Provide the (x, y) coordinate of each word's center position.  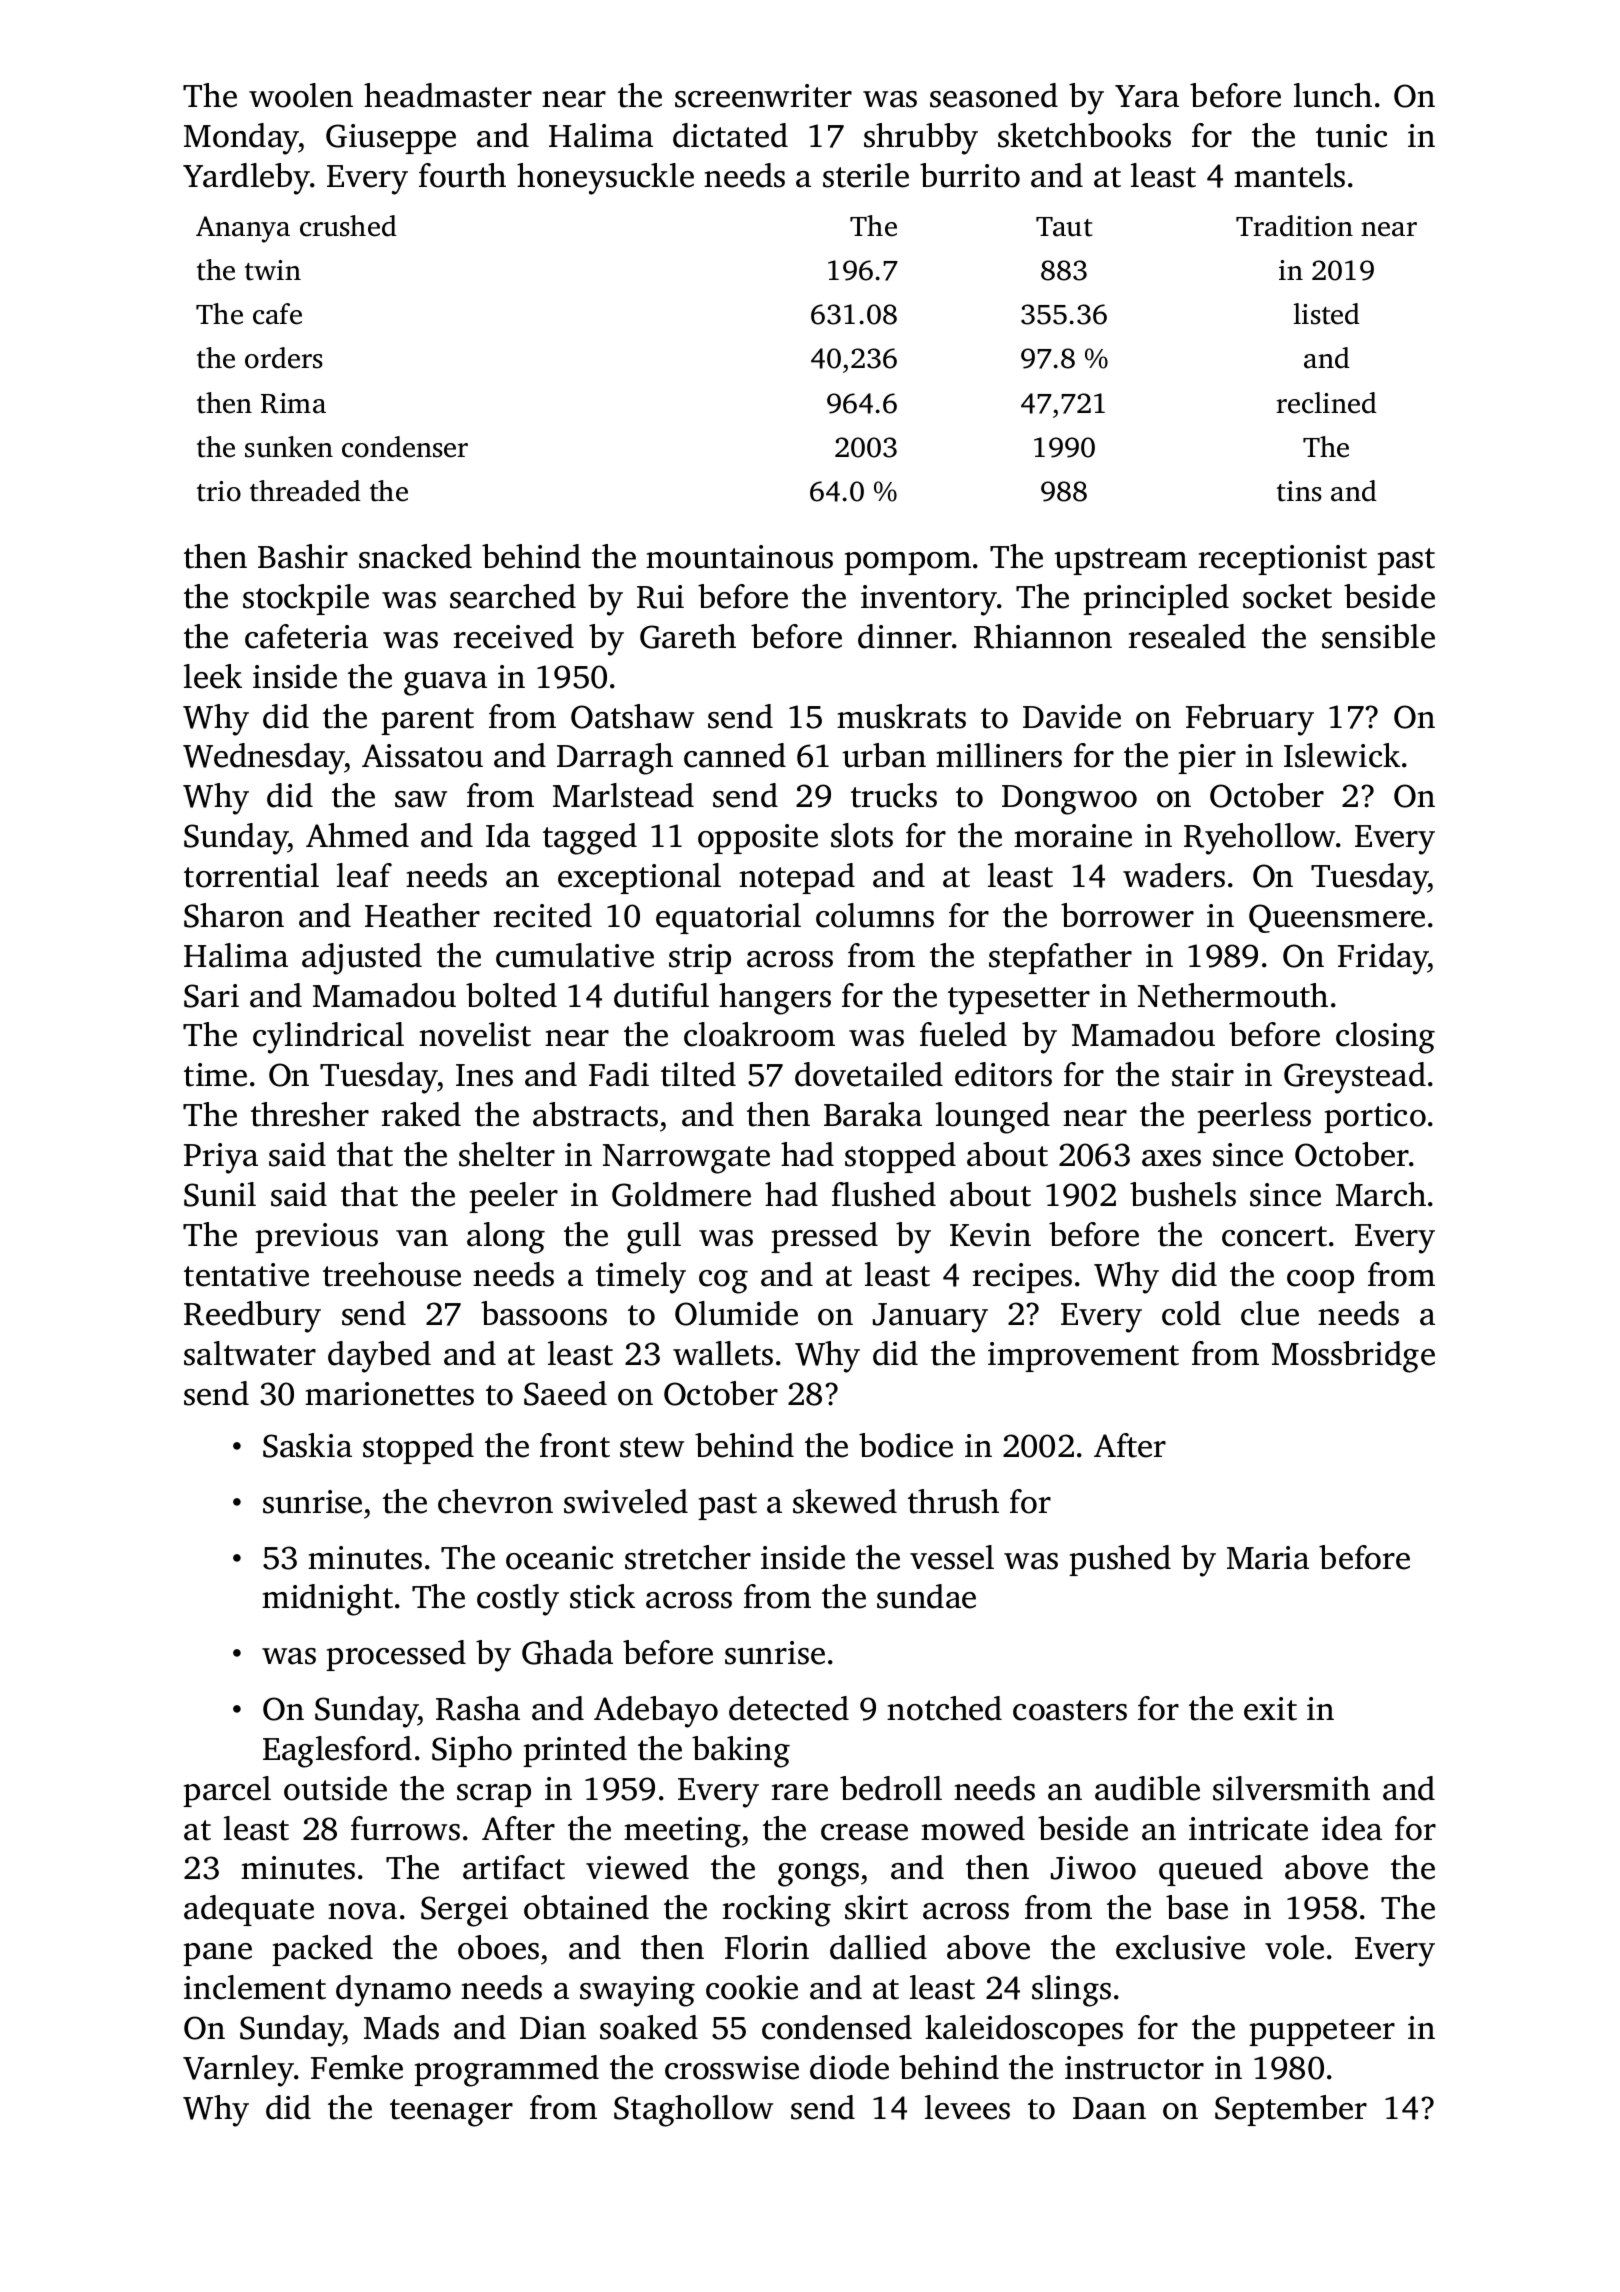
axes (1171, 1158)
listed (1327, 314)
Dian (553, 2028)
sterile (866, 175)
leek (213, 676)
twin (273, 270)
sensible (1378, 636)
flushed (884, 1194)
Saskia (307, 1445)
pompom (907, 563)
